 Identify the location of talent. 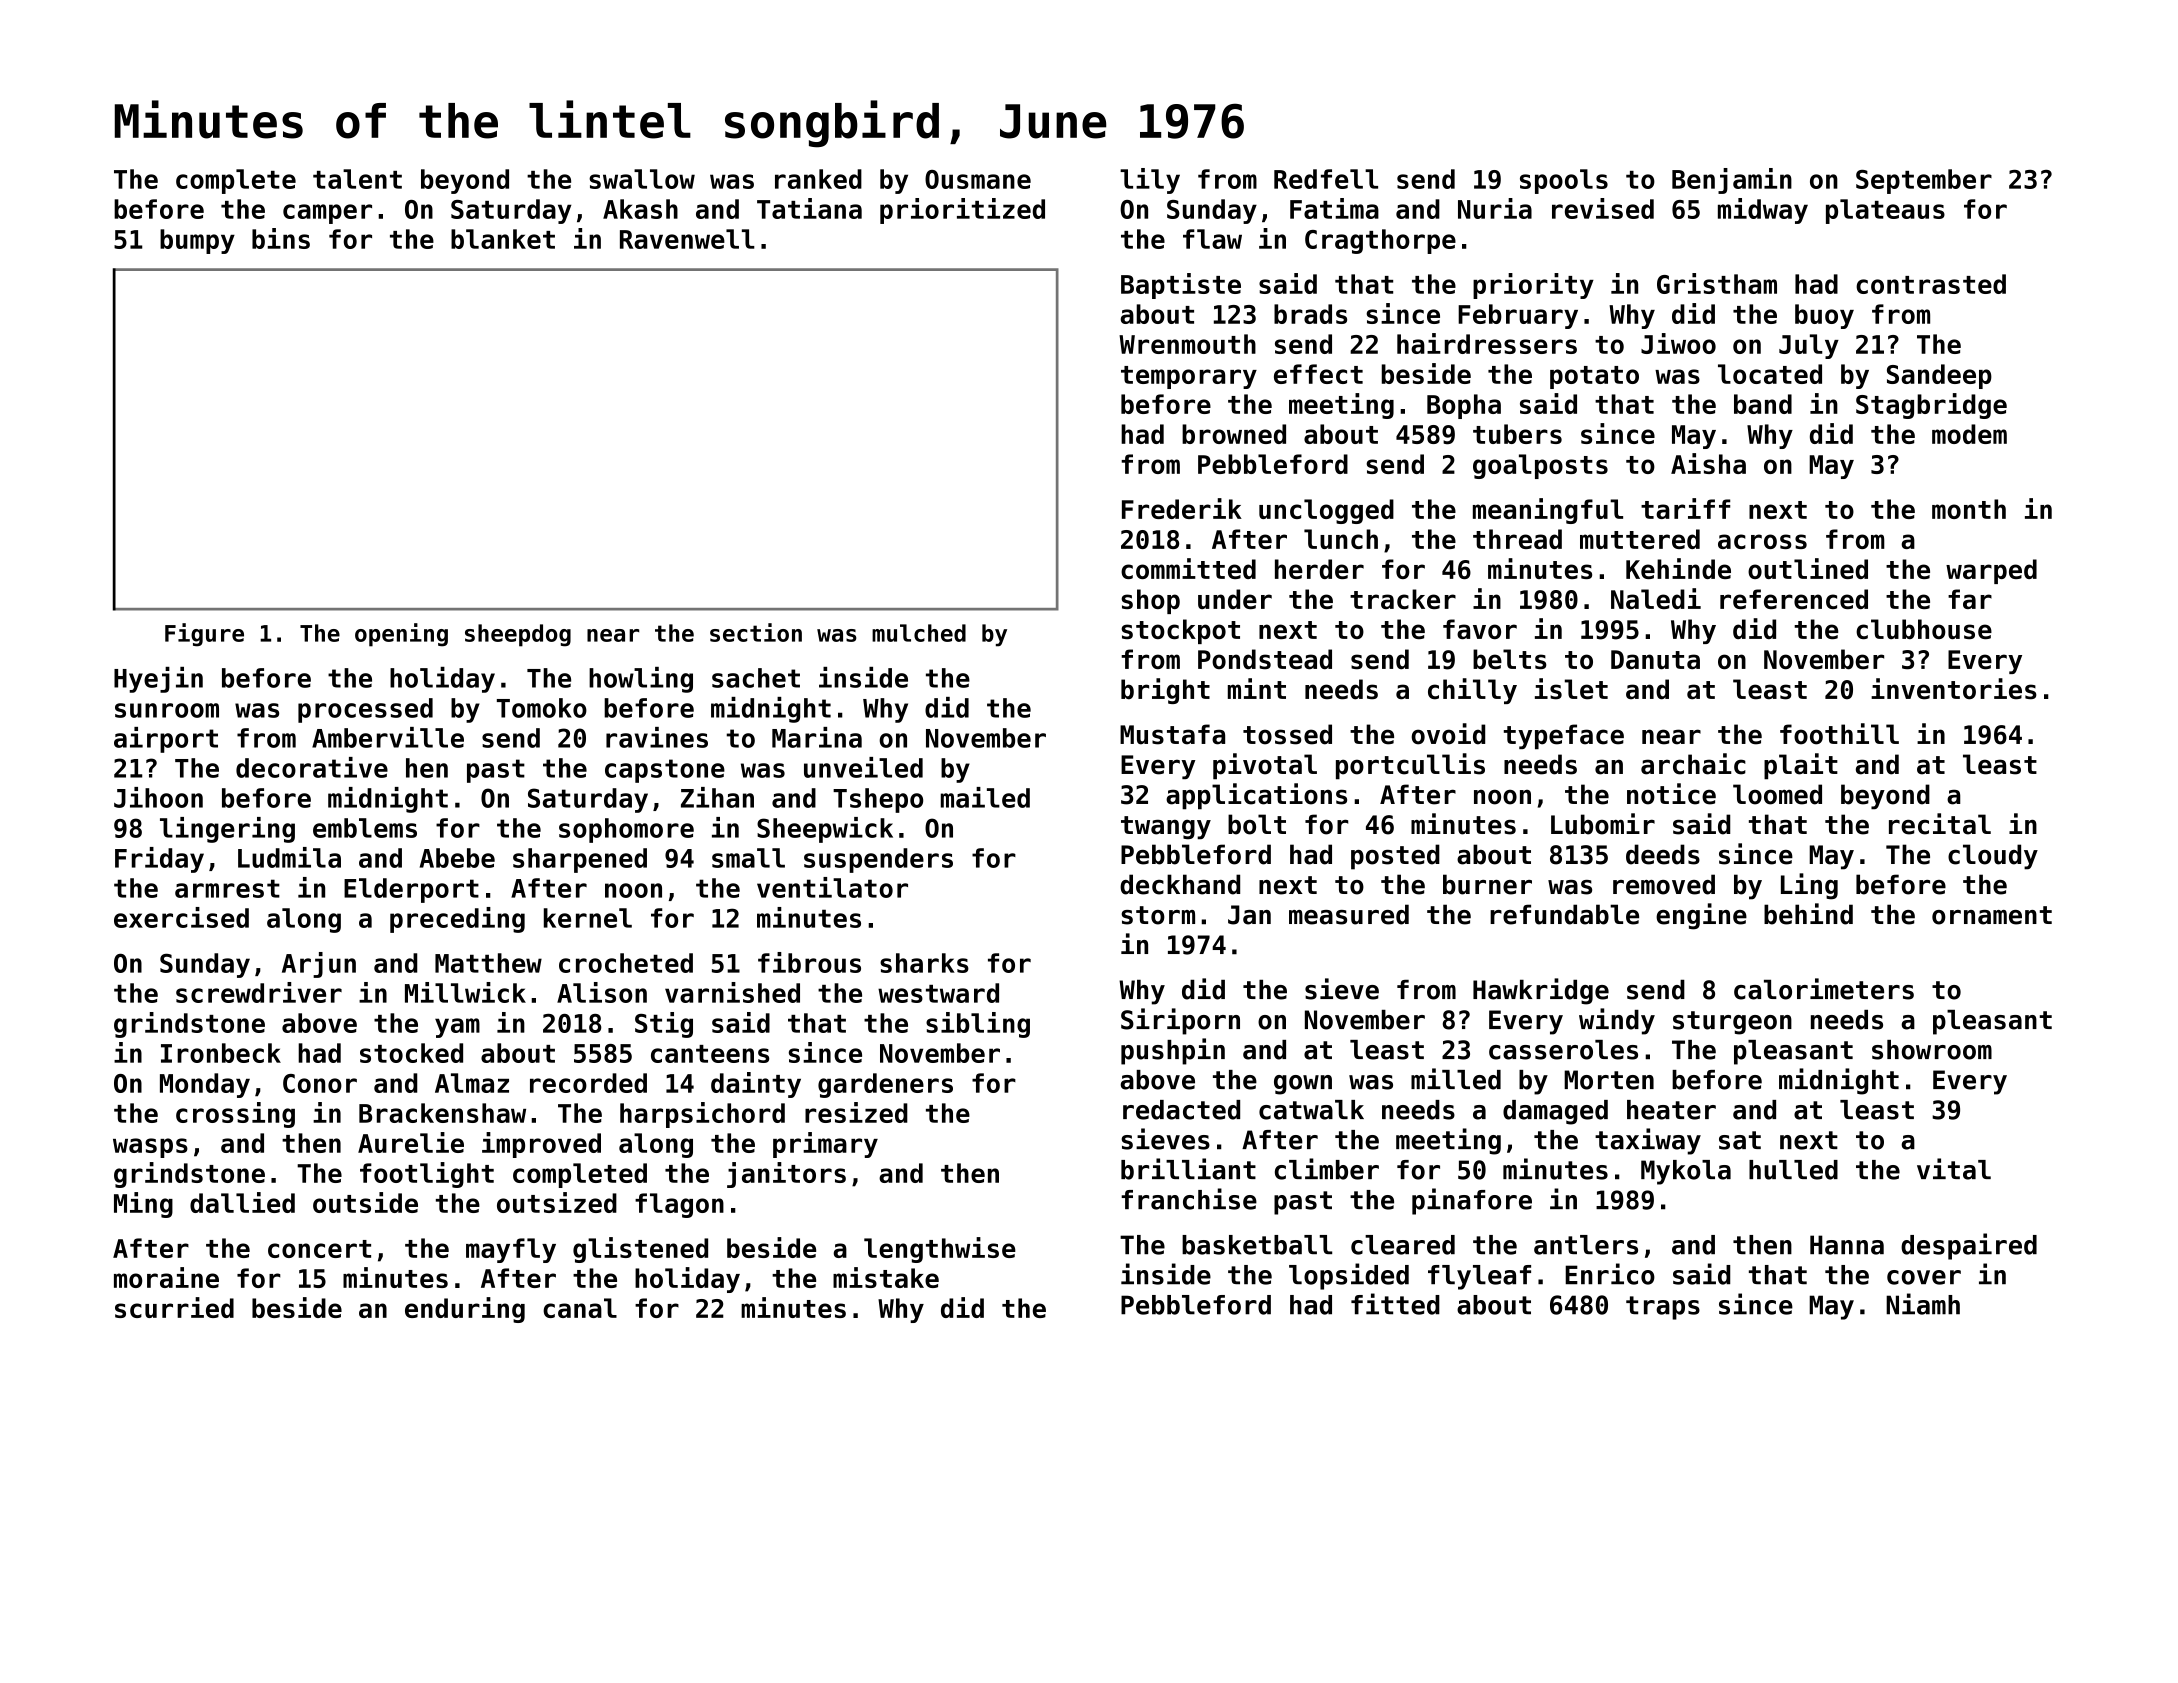
(357, 179).
